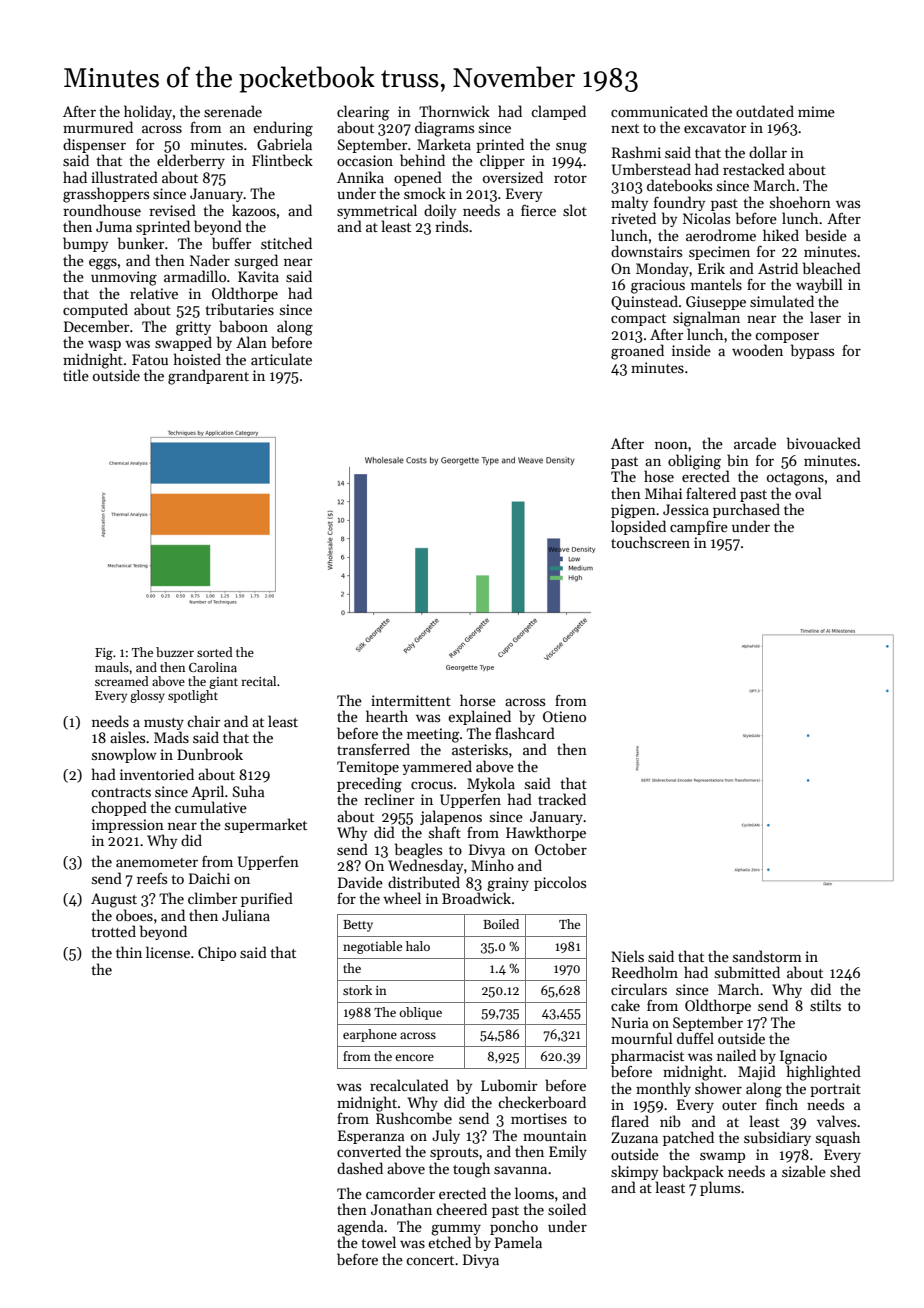 Image resolution: width=924 pixels, height=1308 pixels. Describe the element at coordinates (360, 1228) in the screenshot. I see `agenda` at that location.
